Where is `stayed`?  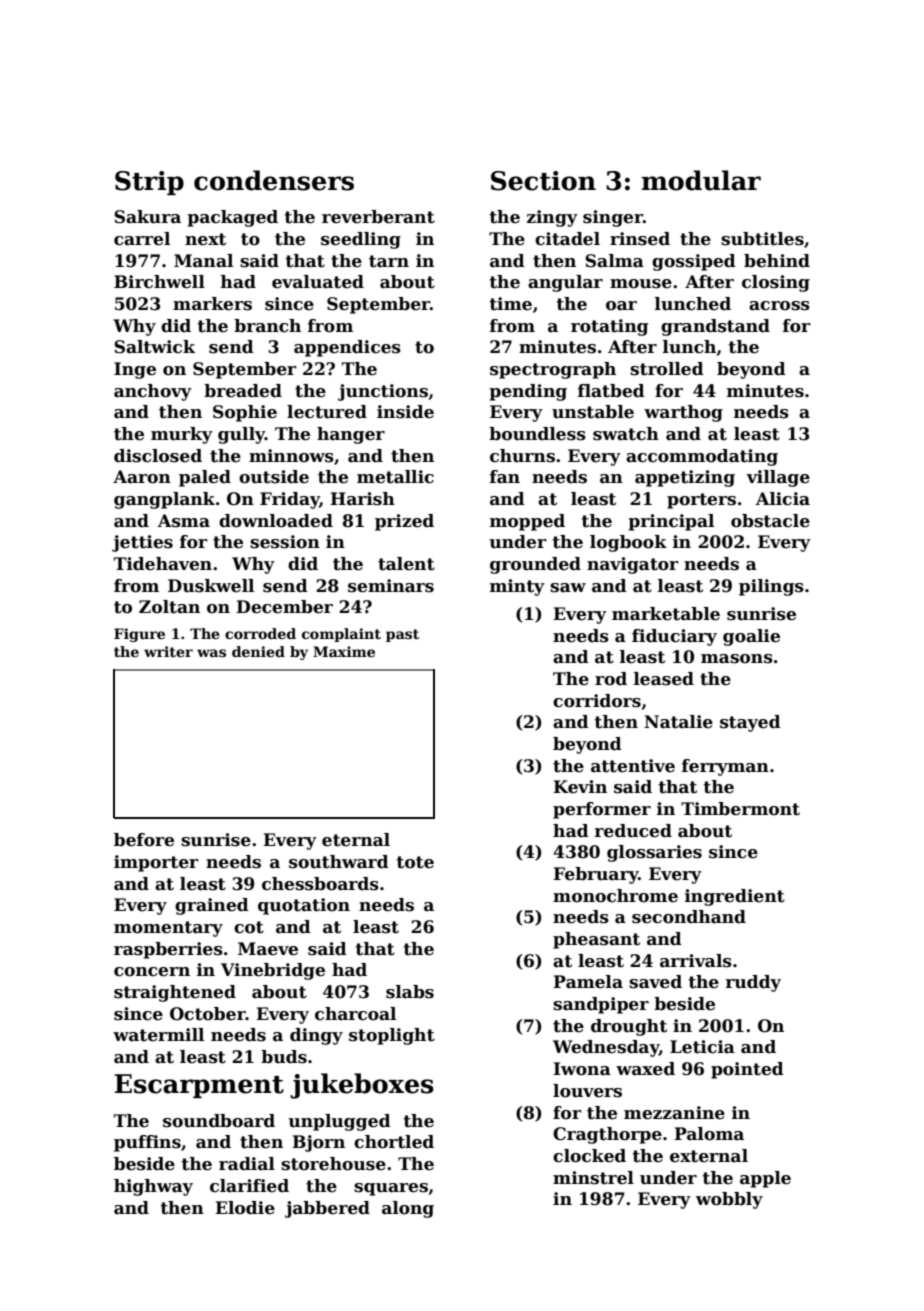
stayed is located at coordinates (750, 723).
